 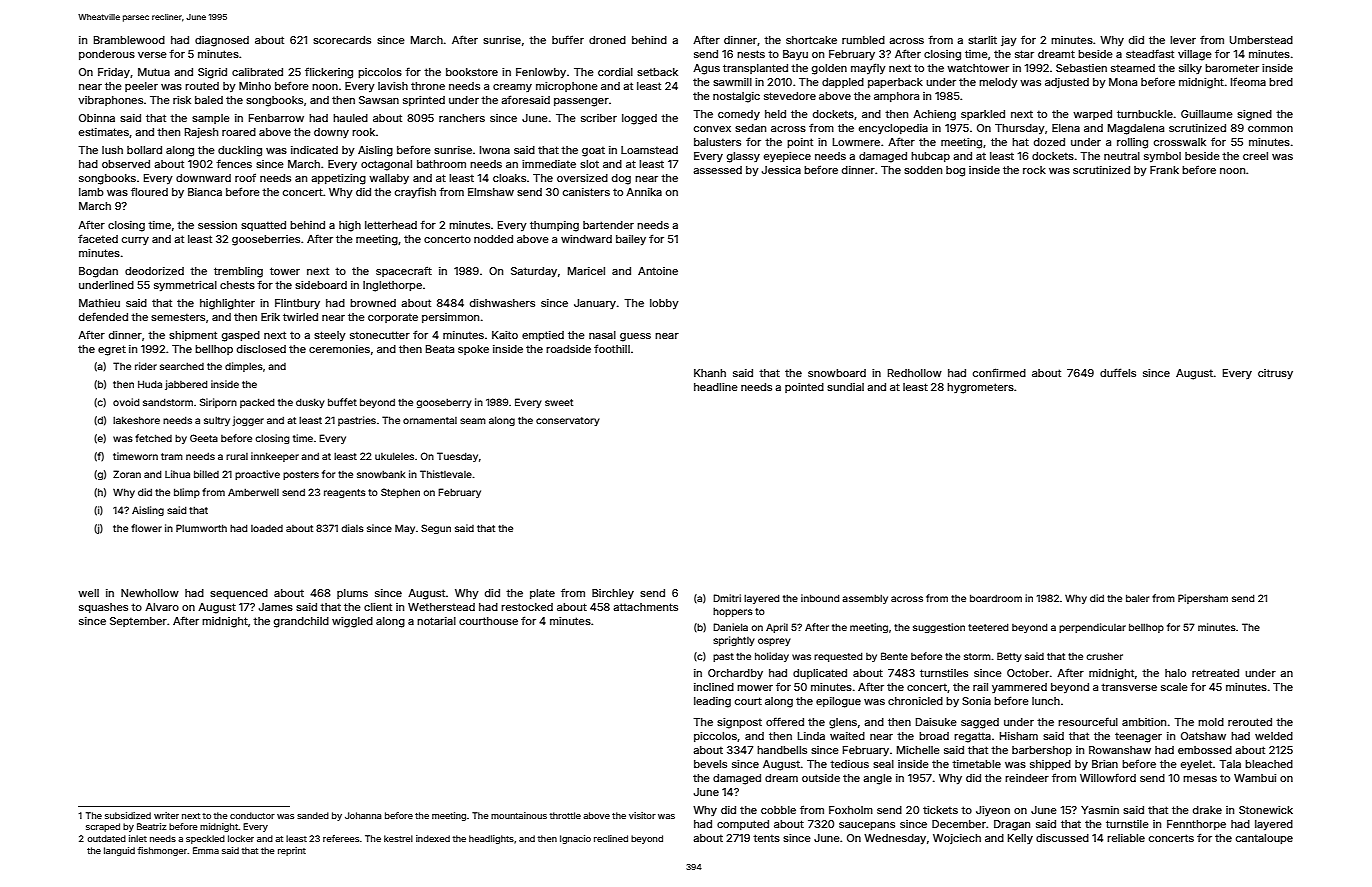 I want to click on symmetrical, so click(x=185, y=286).
